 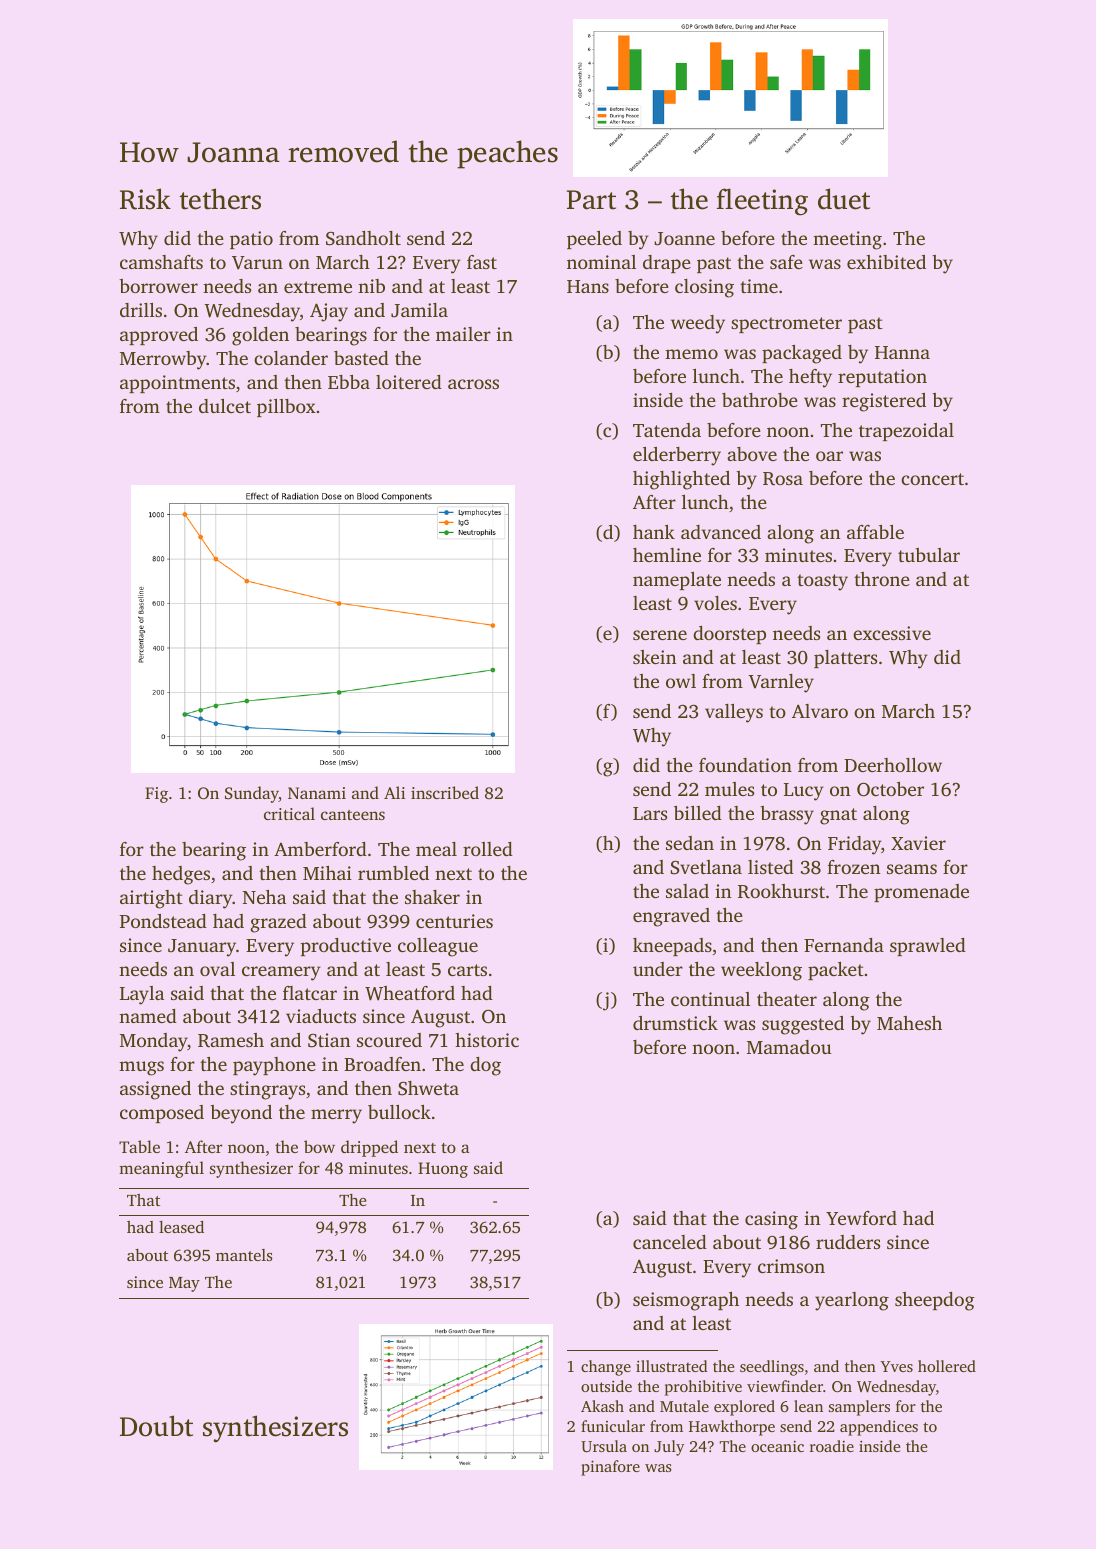 What do you see at coordinates (318, 287) in the page?
I see `extreme` at bounding box center [318, 287].
